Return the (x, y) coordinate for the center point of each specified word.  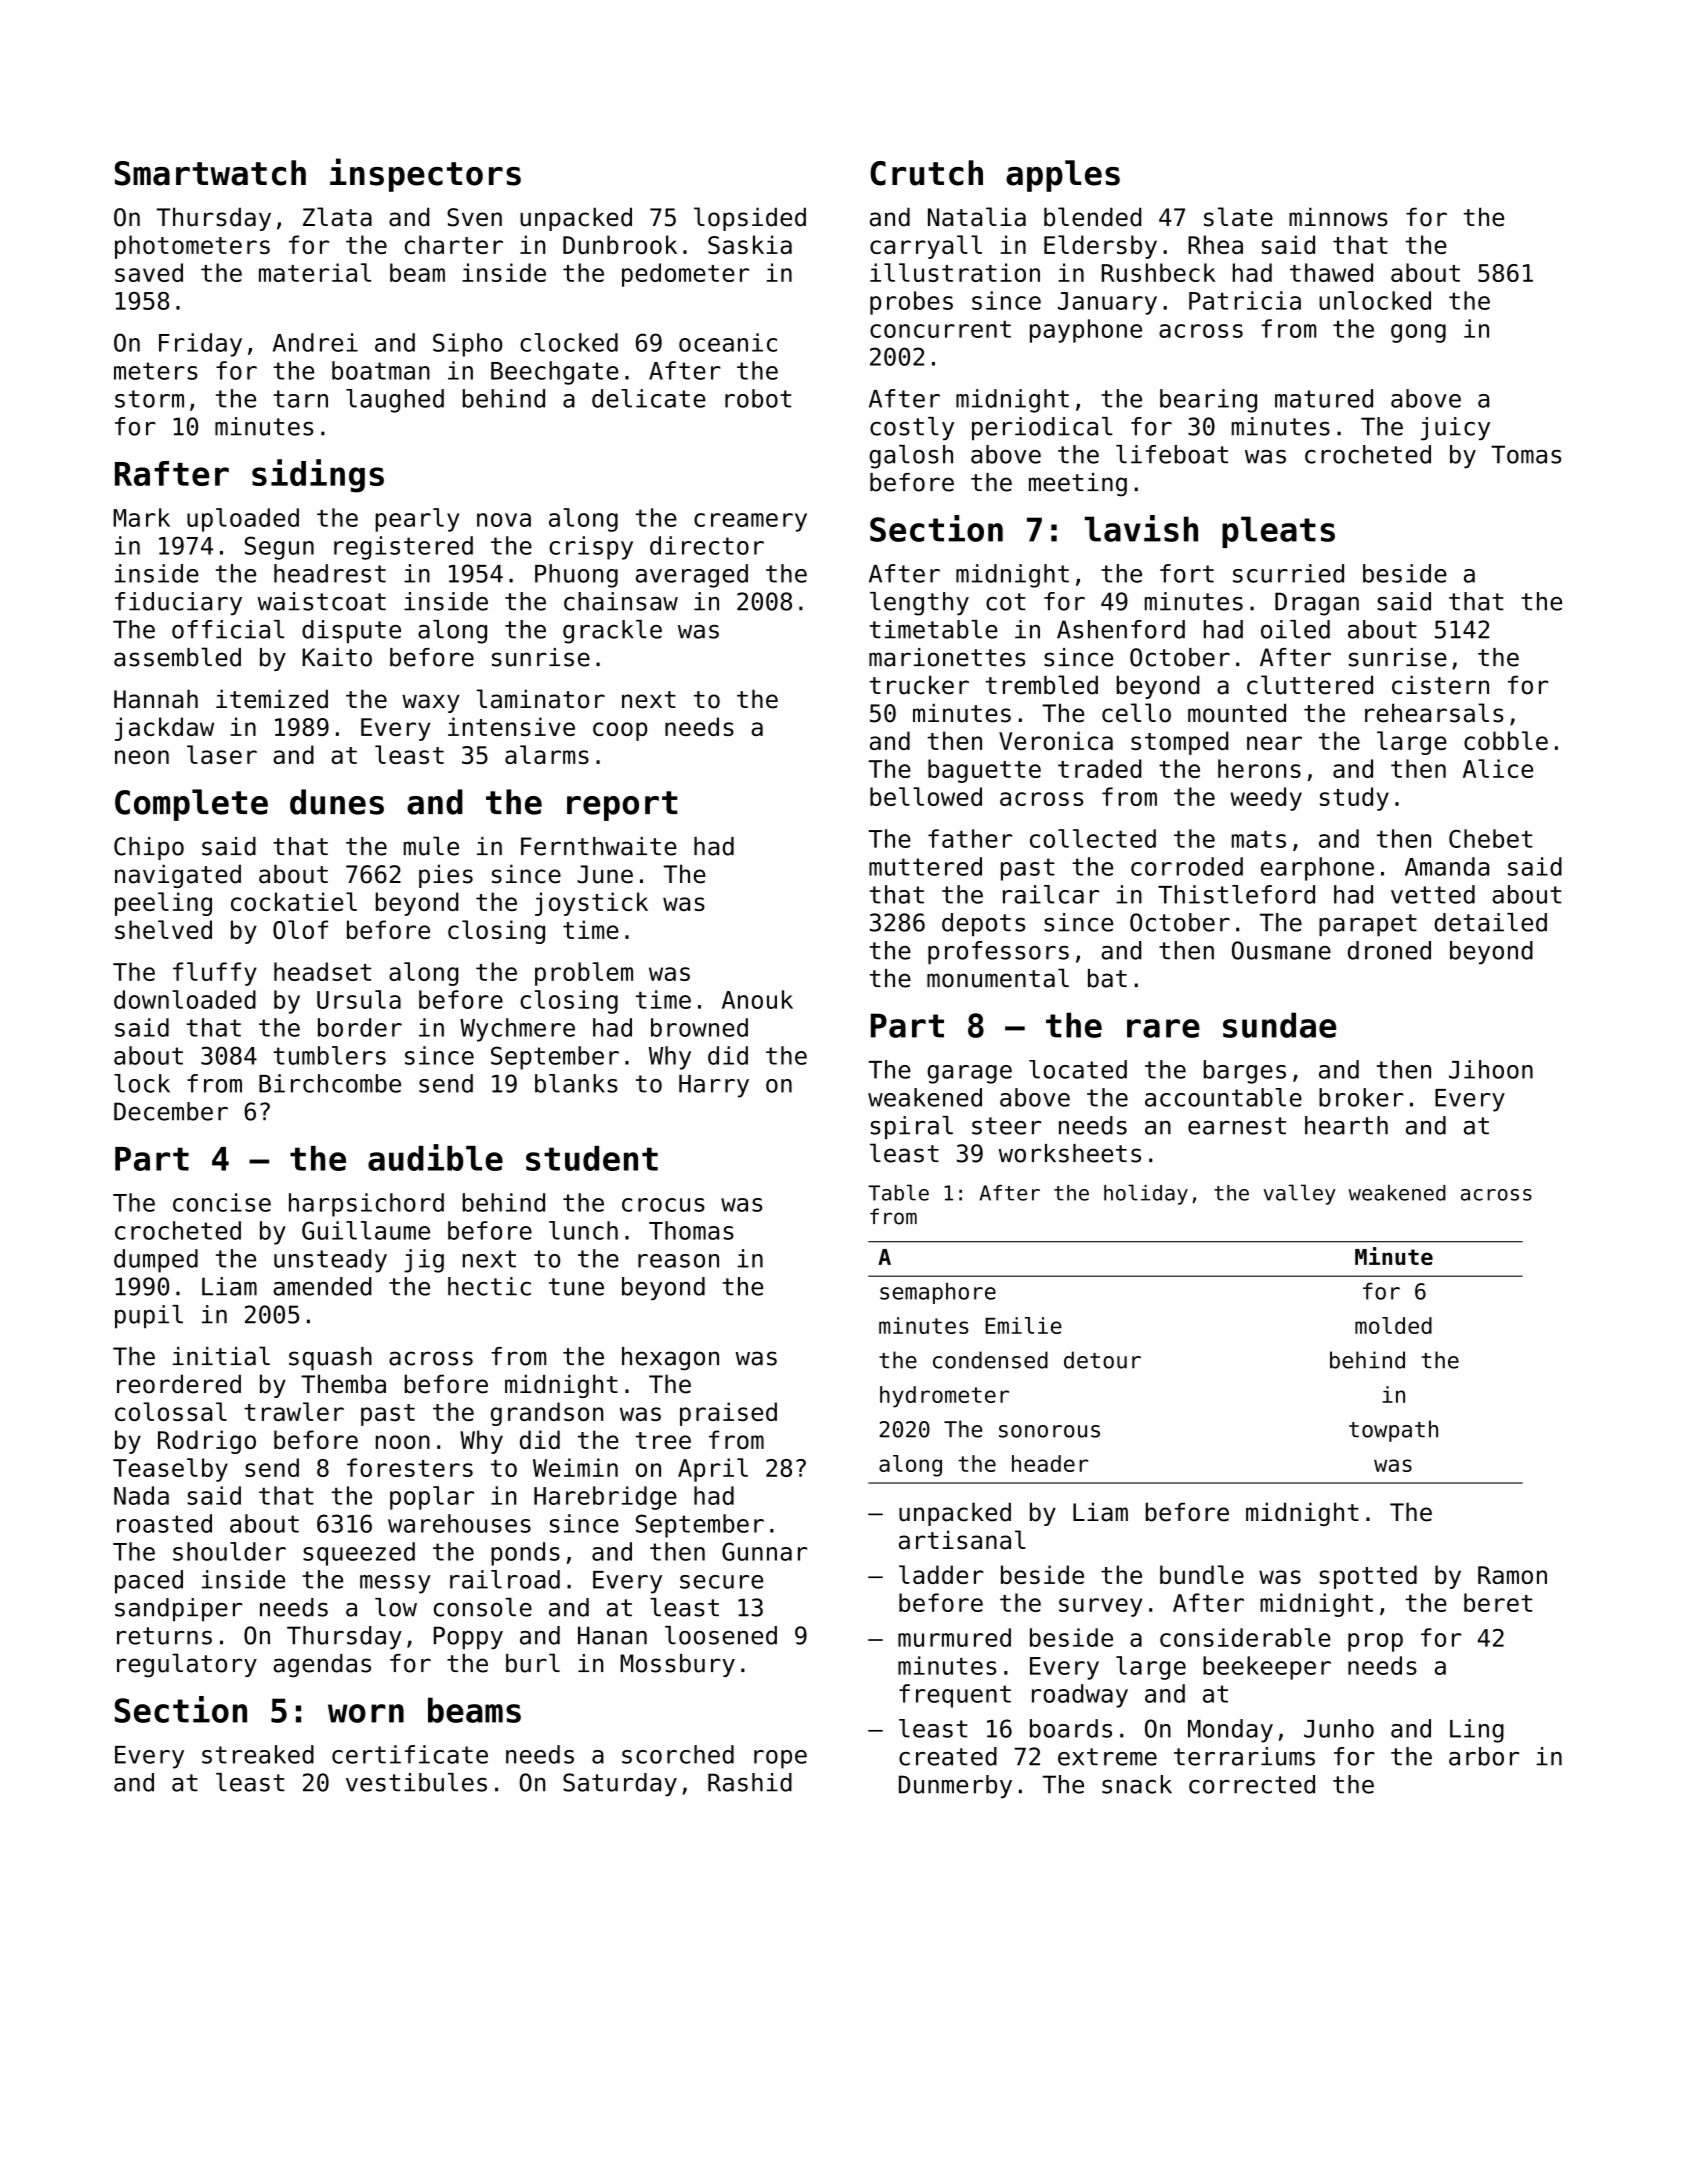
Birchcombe (330, 1083)
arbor (1484, 1756)
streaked (258, 1754)
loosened (721, 1635)
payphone (1086, 331)
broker (1361, 1097)
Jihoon (1491, 1069)
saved (149, 272)
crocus (663, 1205)
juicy (1455, 429)
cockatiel (294, 901)
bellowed (926, 796)
